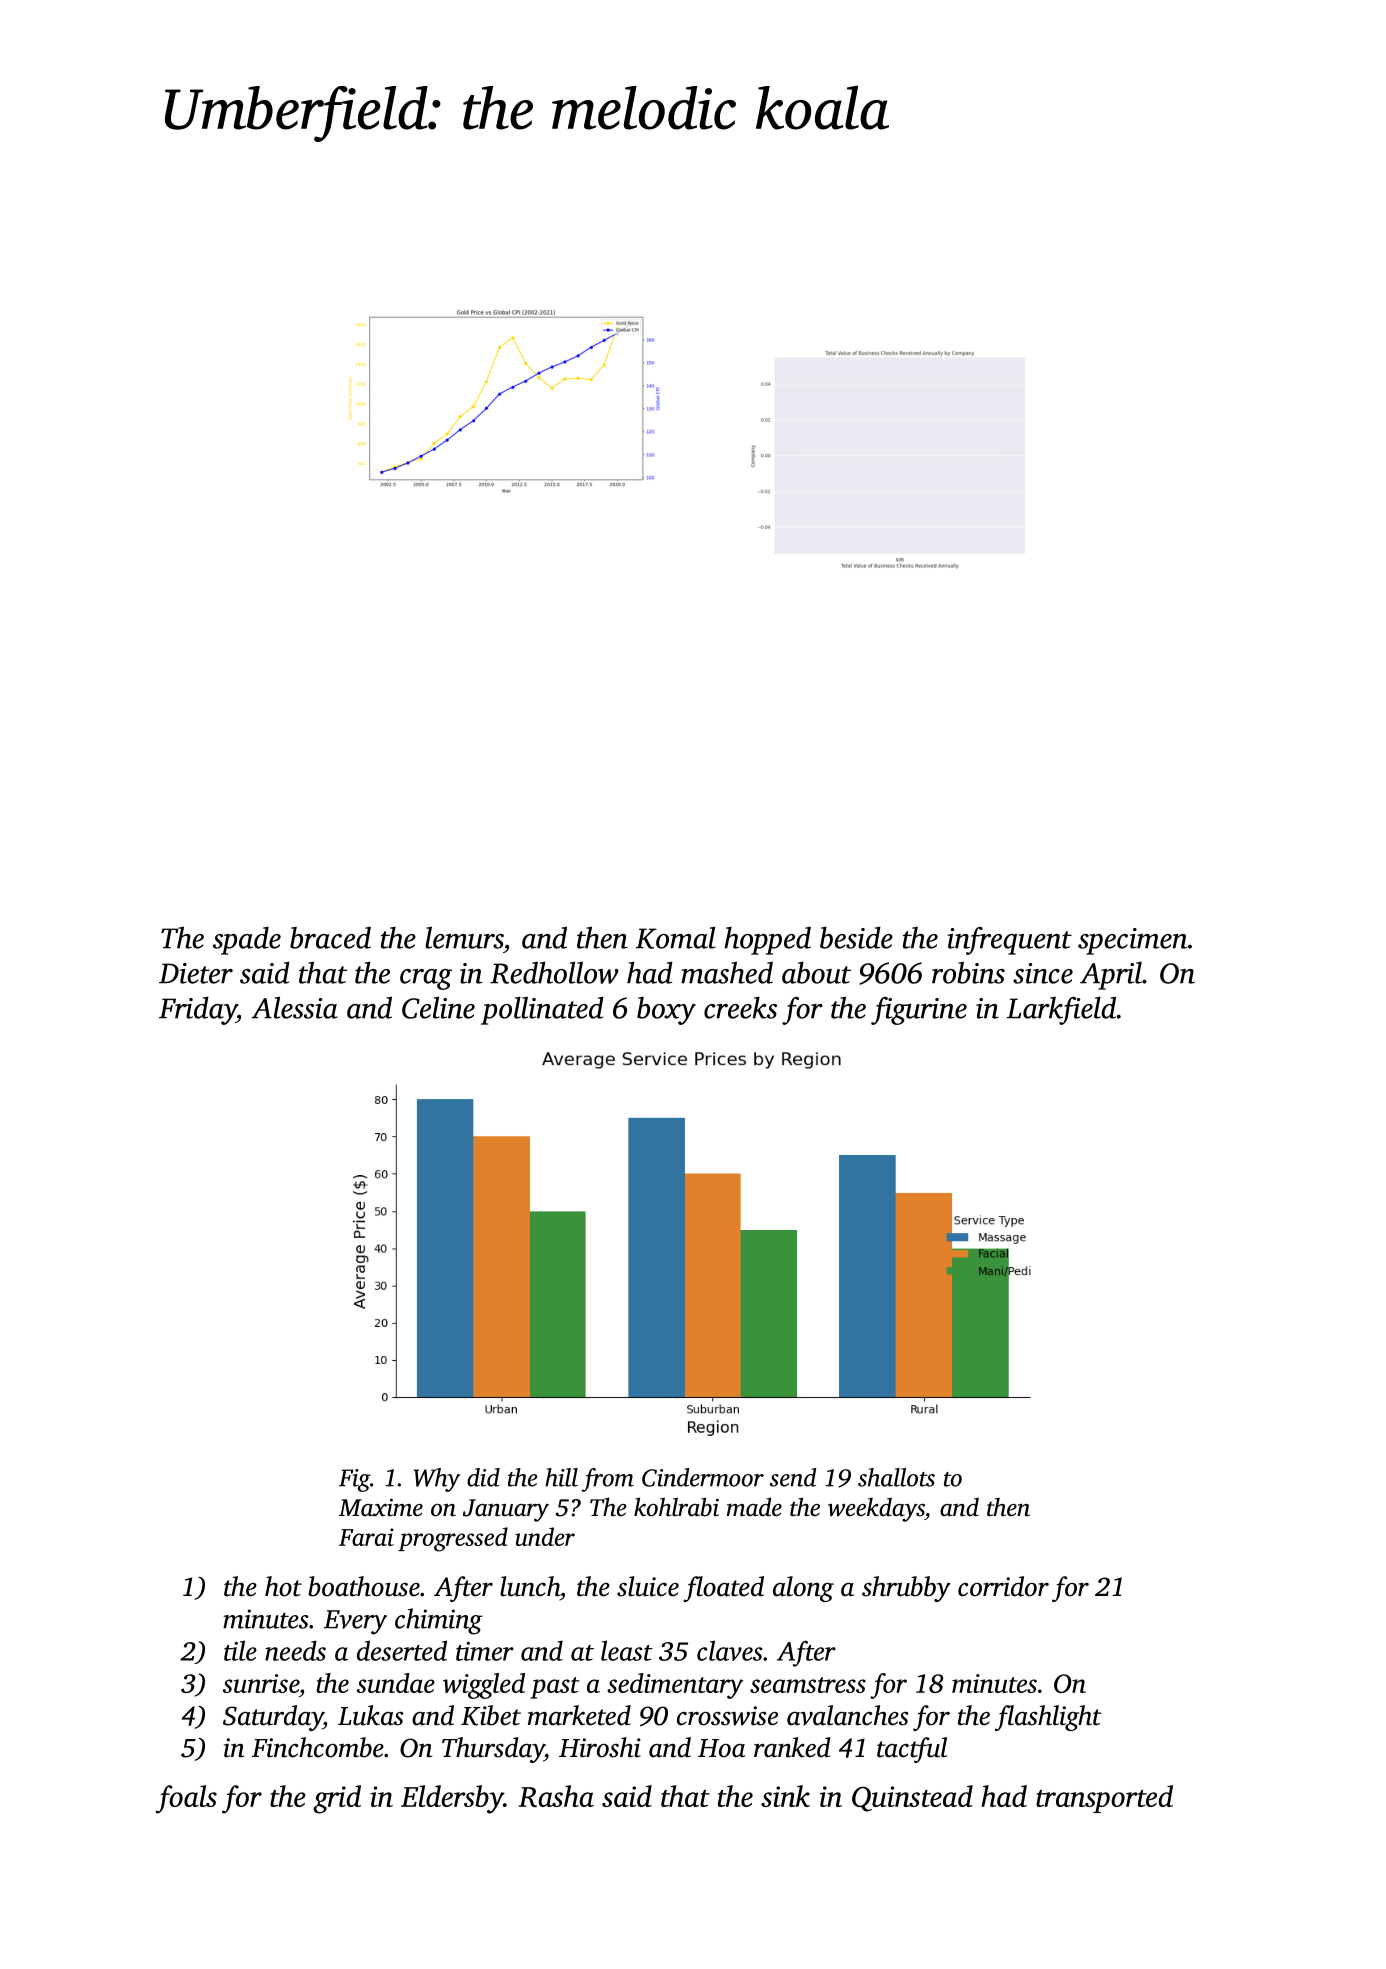 The image size is (1386, 1969). I want to click on hot, so click(283, 1586).
